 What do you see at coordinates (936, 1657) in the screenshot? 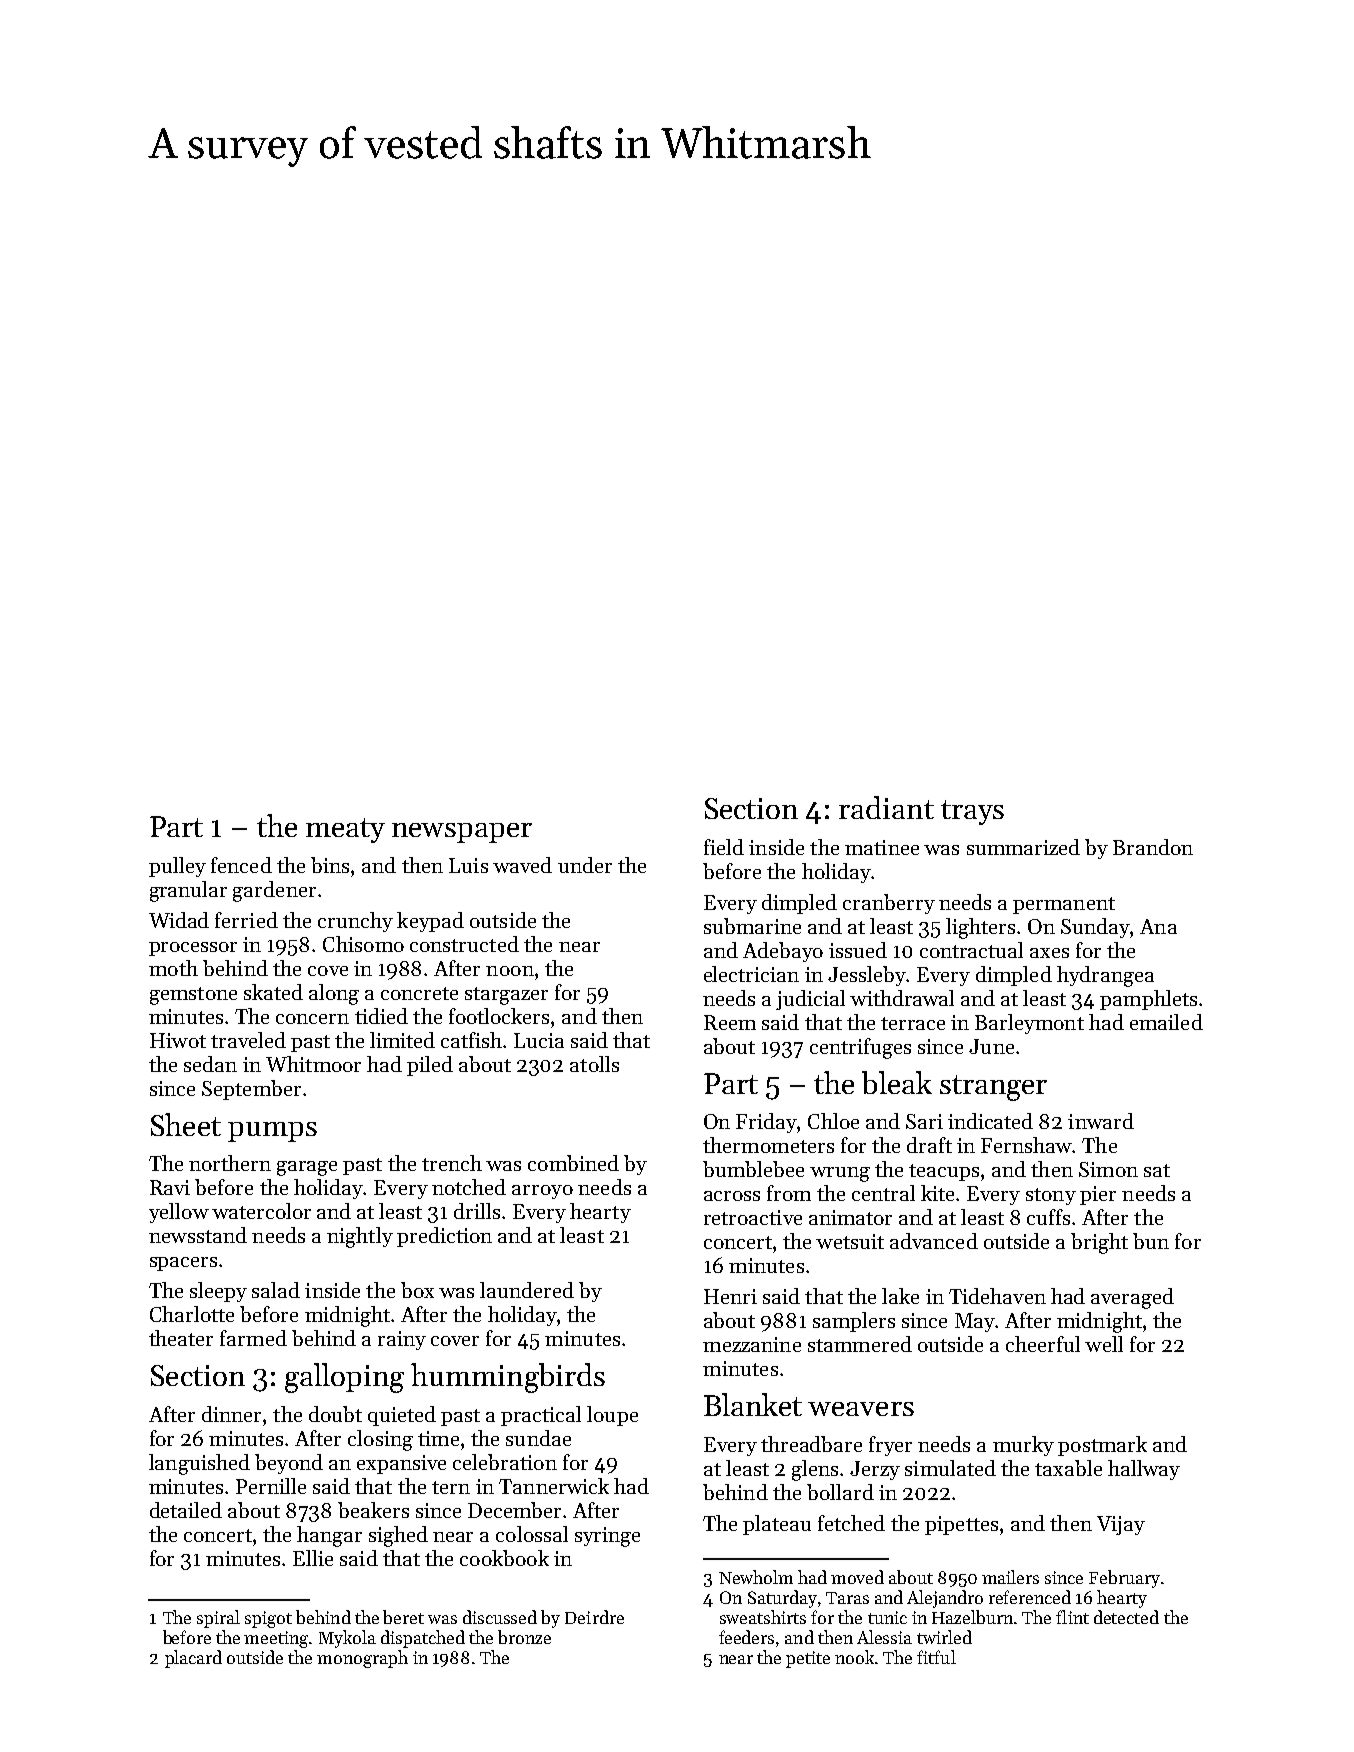
I see `fitful` at bounding box center [936, 1657].
